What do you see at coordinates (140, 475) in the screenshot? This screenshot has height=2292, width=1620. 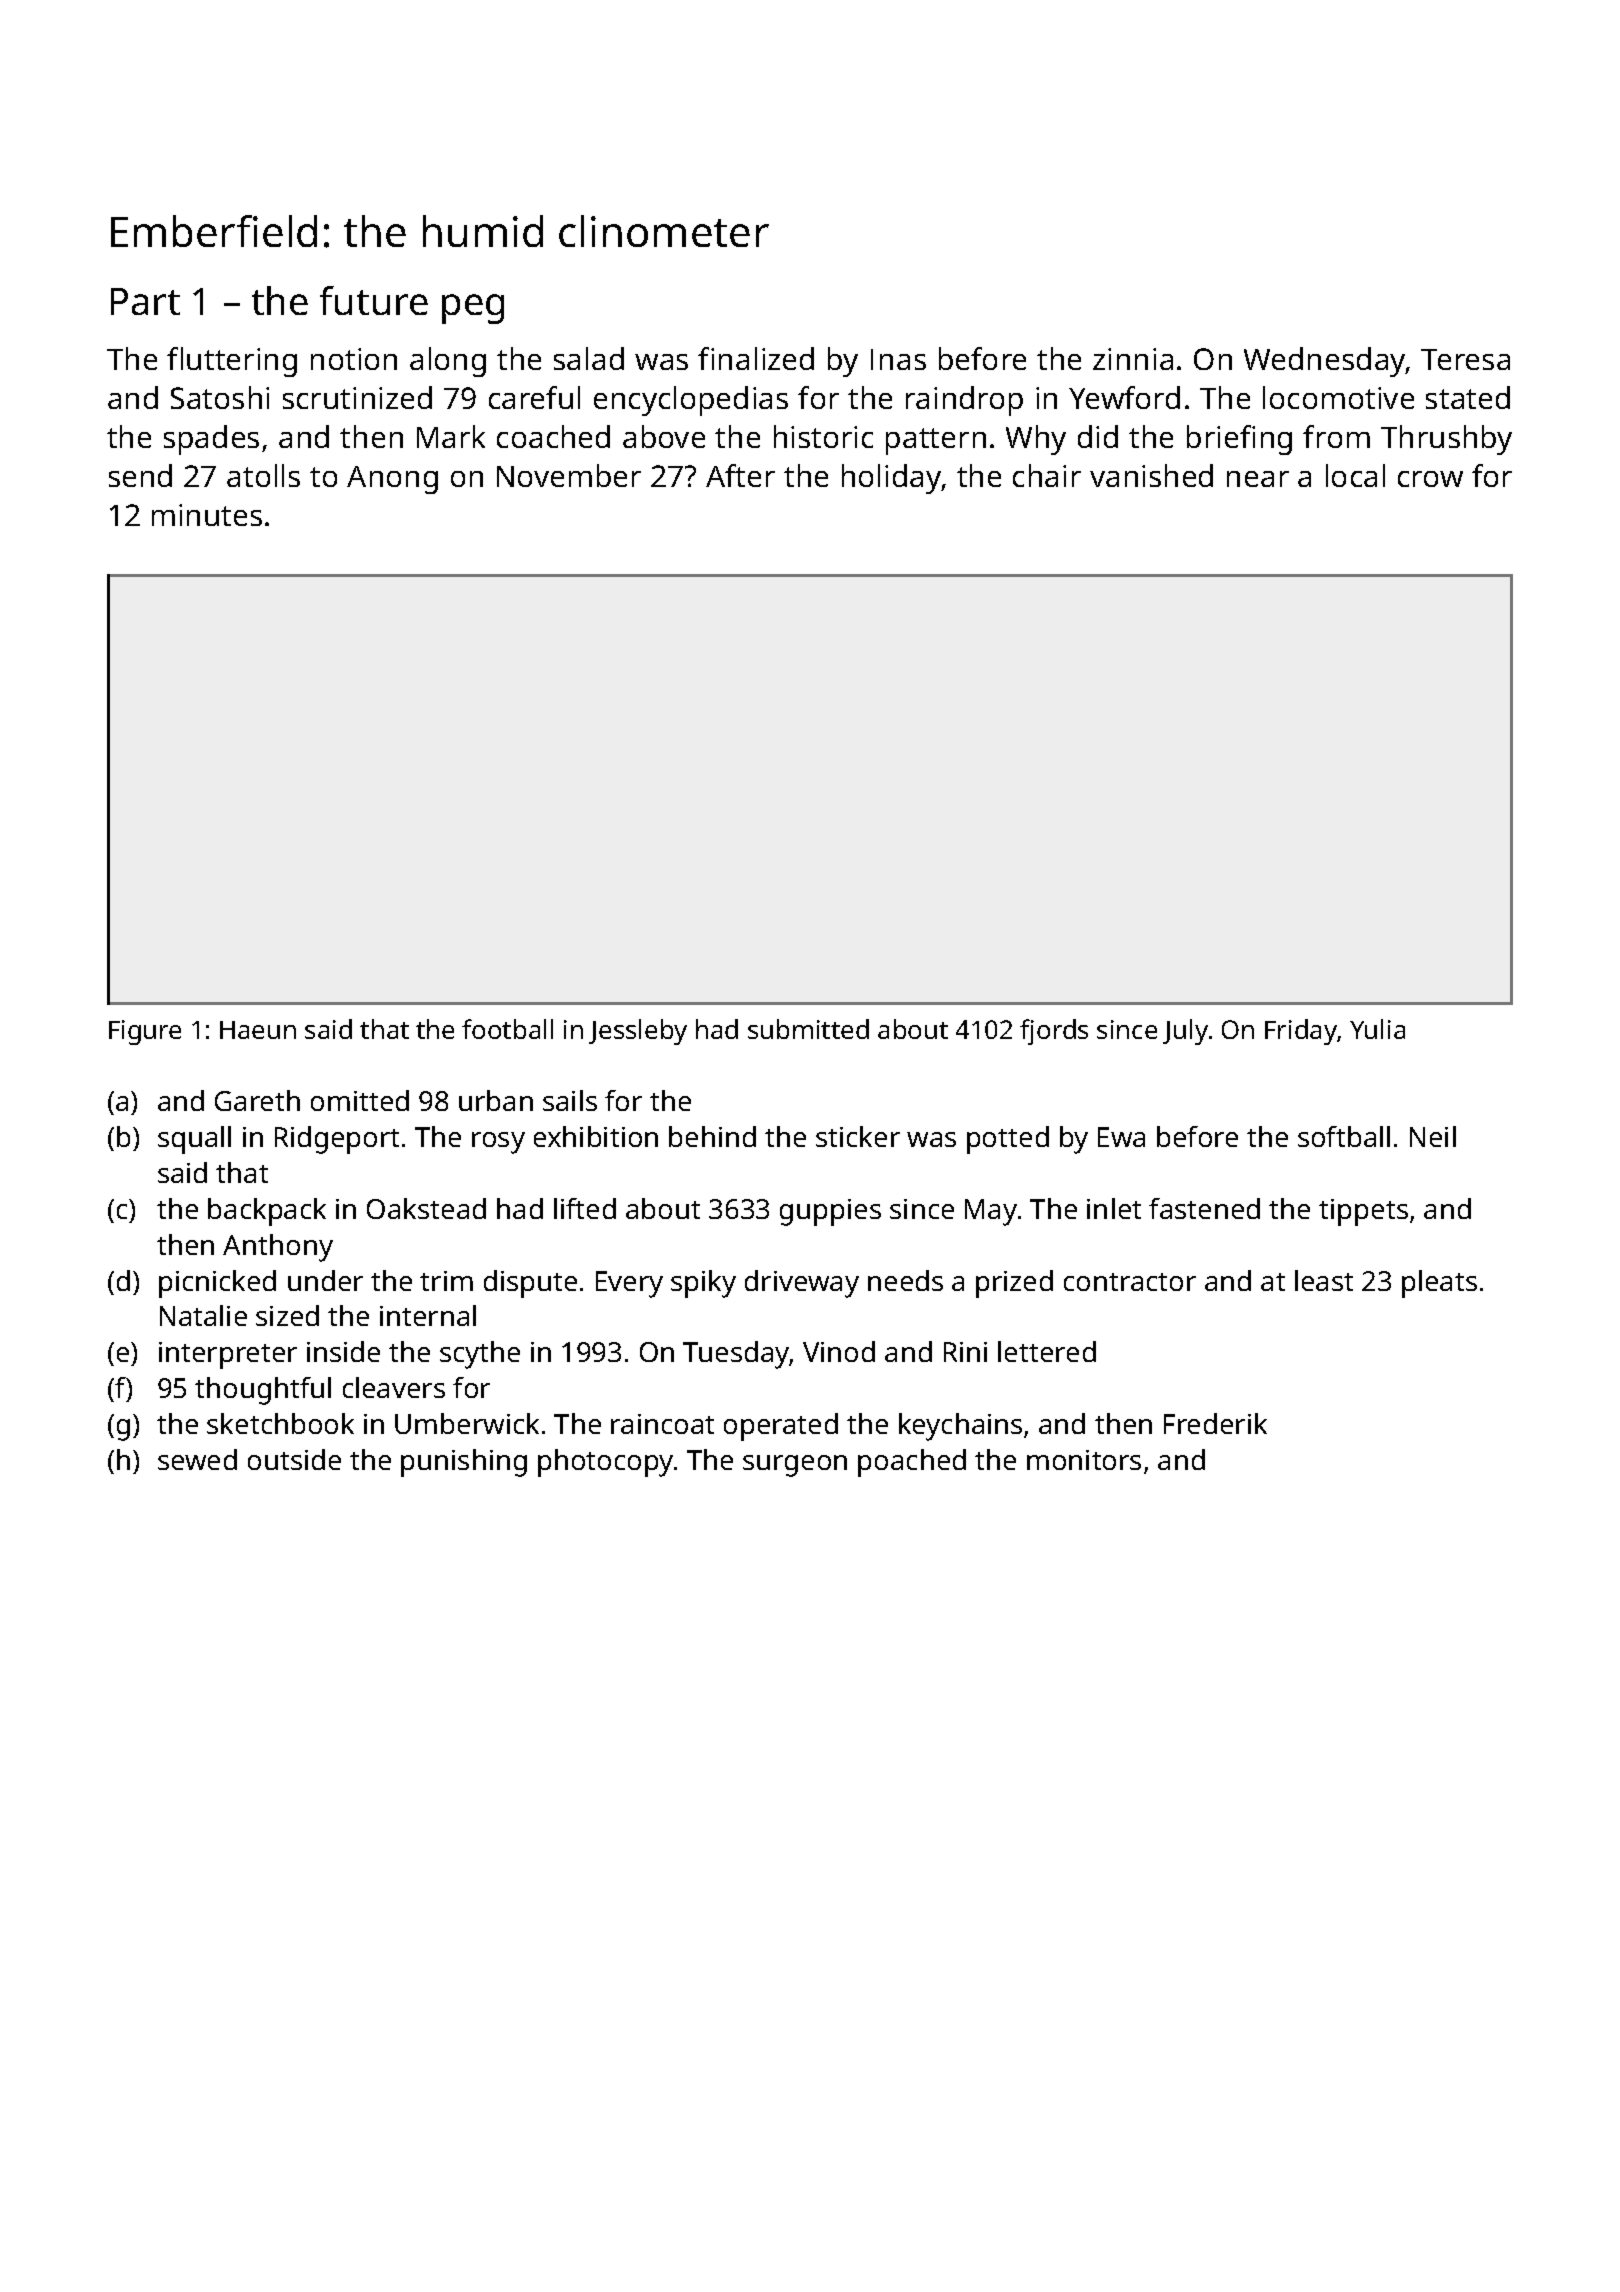 I see `send` at bounding box center [140, 475].
